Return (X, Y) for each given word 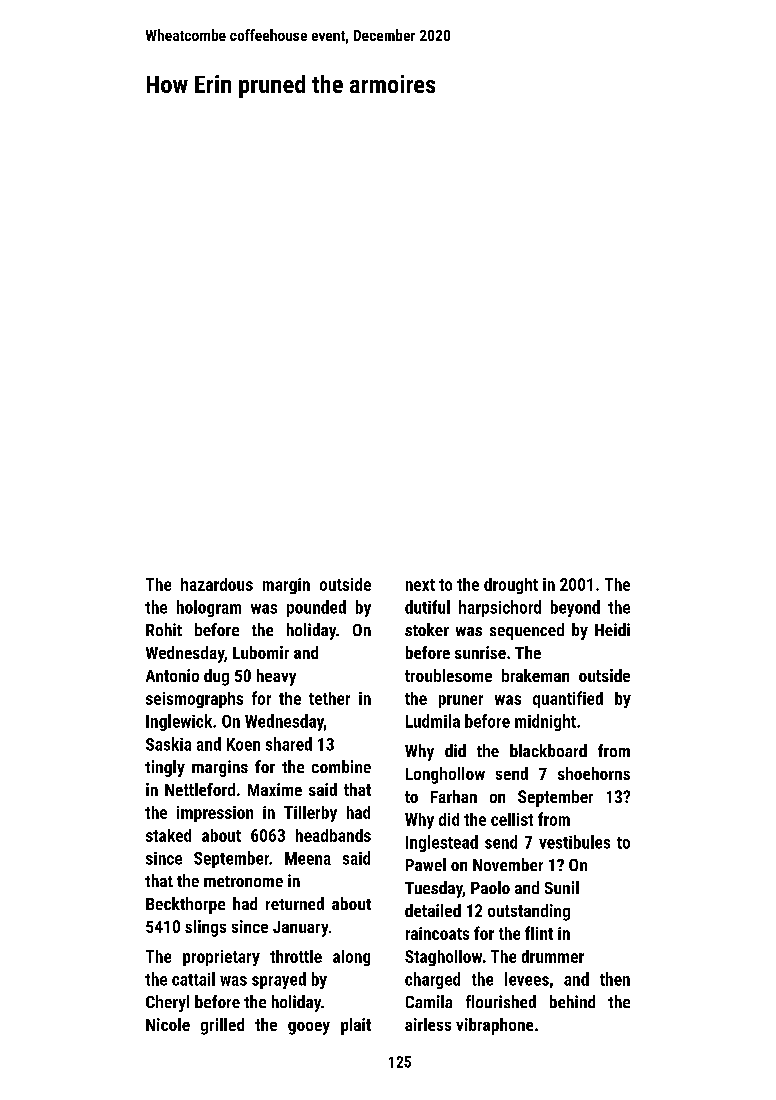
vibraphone (494, 1026)
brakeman (535, 675)
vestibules (574, 842)
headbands (333, 835)
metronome (243, 881)
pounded (316, 608)
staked (168, 835)
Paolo (490, 887)
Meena (308, 858)
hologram (209, 608)
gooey (309, 1028)
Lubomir (261, 652)
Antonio (172, 675)
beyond (575, 608)
